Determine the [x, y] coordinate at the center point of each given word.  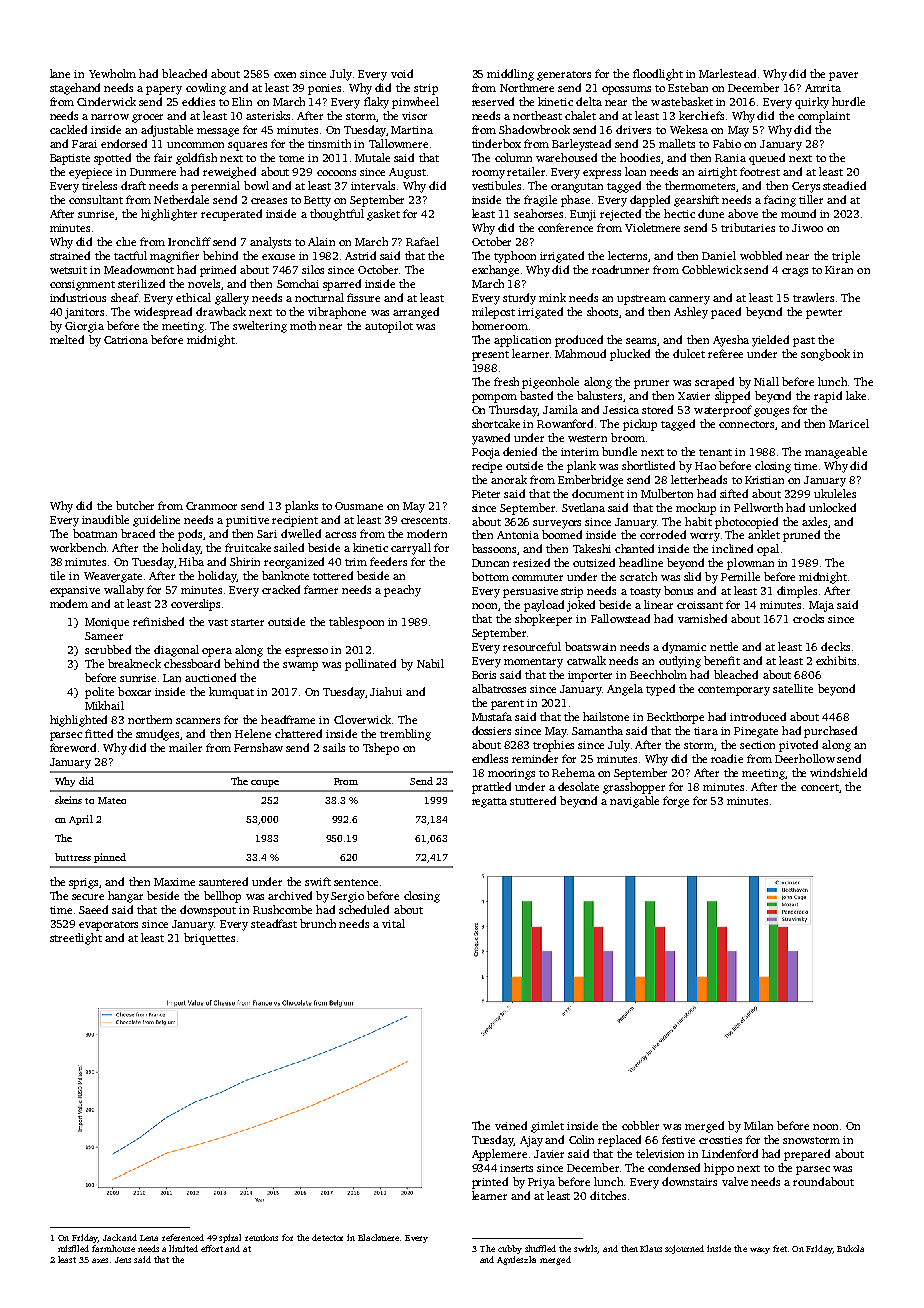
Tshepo [381, 749]
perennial [215, 187]
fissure [363, 297]
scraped [714, 383]
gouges [771, 412]
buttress [73, 857]
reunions [261, 1237]
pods [190, 535]
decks [835, 646]
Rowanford [565, 423]
